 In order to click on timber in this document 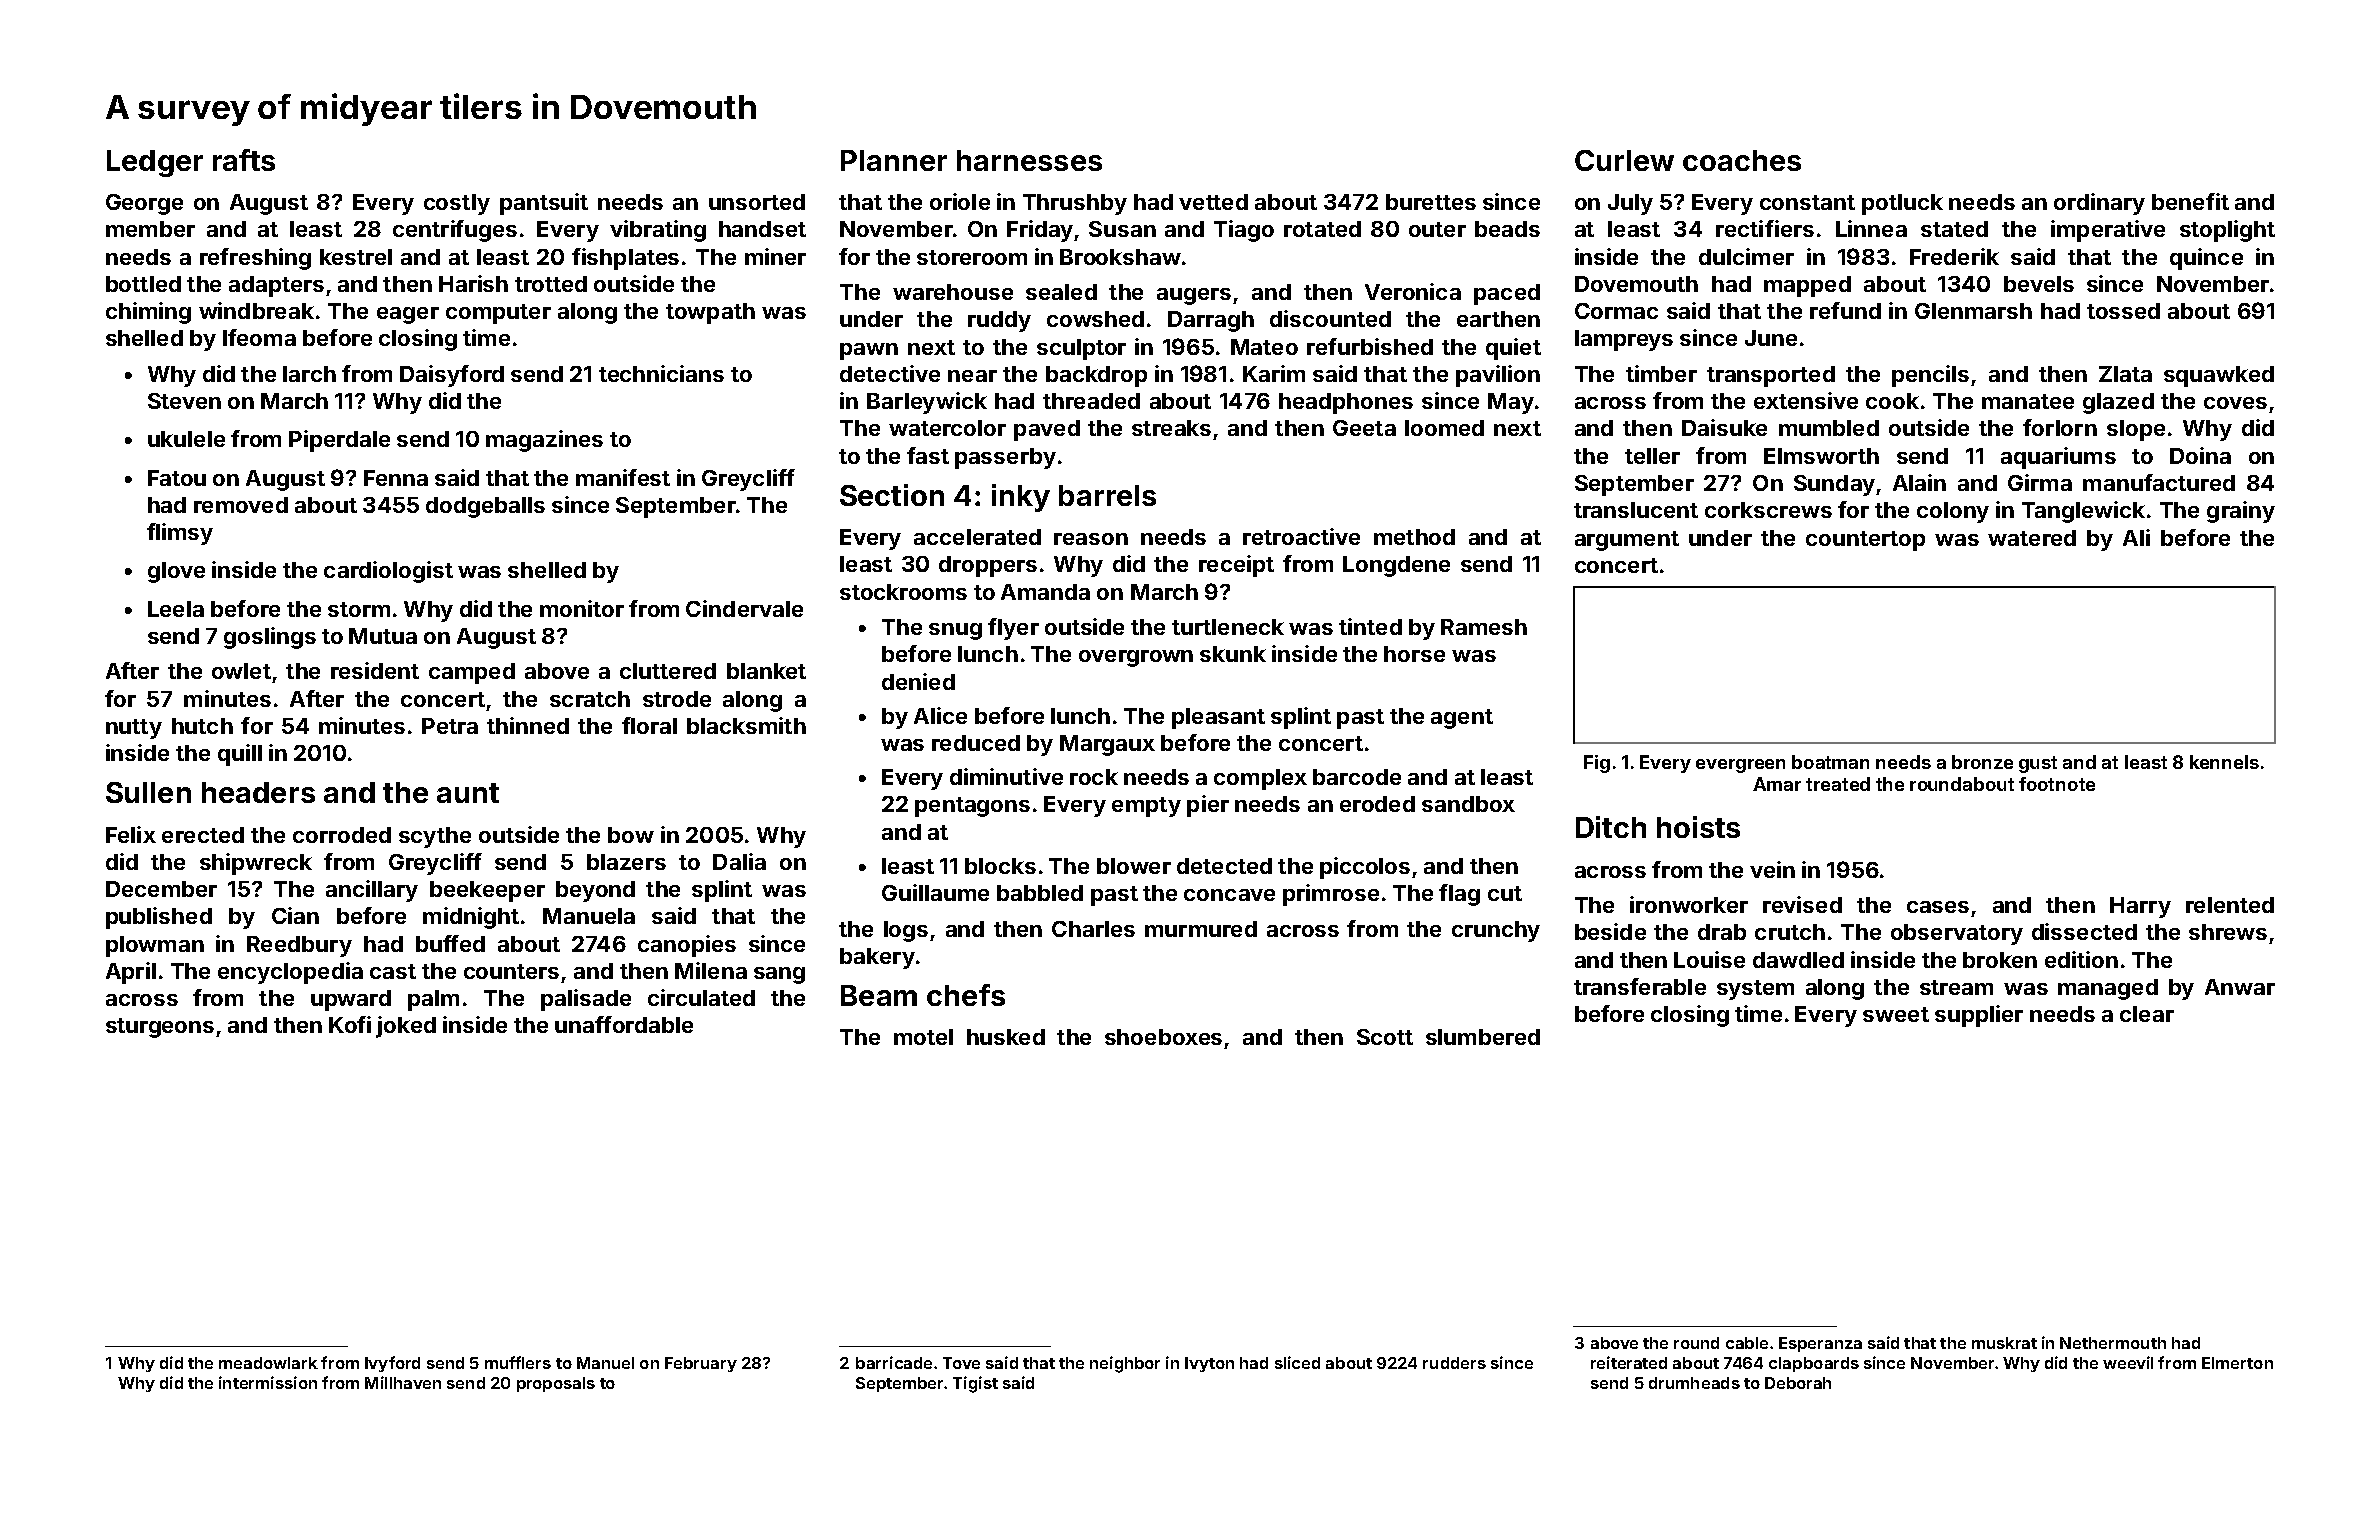, I will do `click(1661, 373)`.
